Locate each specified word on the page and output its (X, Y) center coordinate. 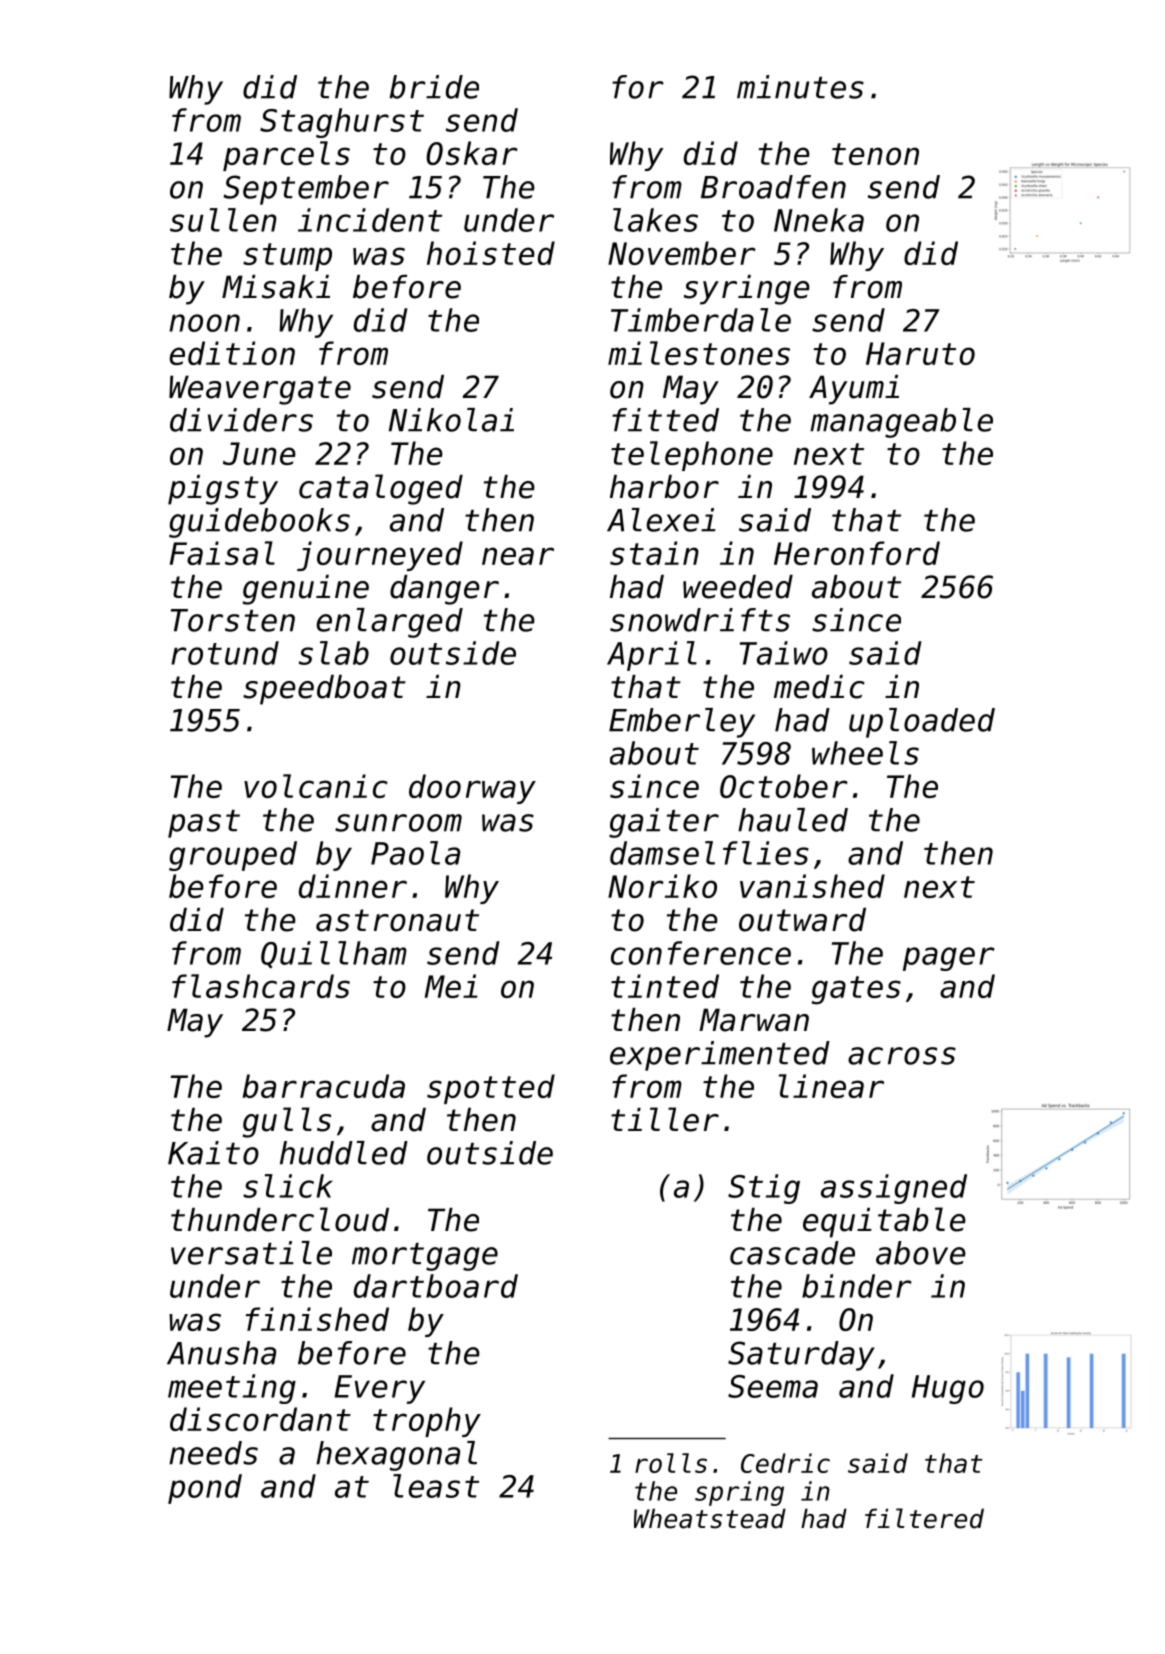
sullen (223, 220)
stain (654, 553)
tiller (665, 1119)
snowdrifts (700, 620)
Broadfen (773, 187)
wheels (865, 753)
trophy (427, 1422)
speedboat (324, 690)
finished (317, 1319)
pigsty (223, 490)
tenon (875, 154)
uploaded (922, 723)
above (921, 1253)
